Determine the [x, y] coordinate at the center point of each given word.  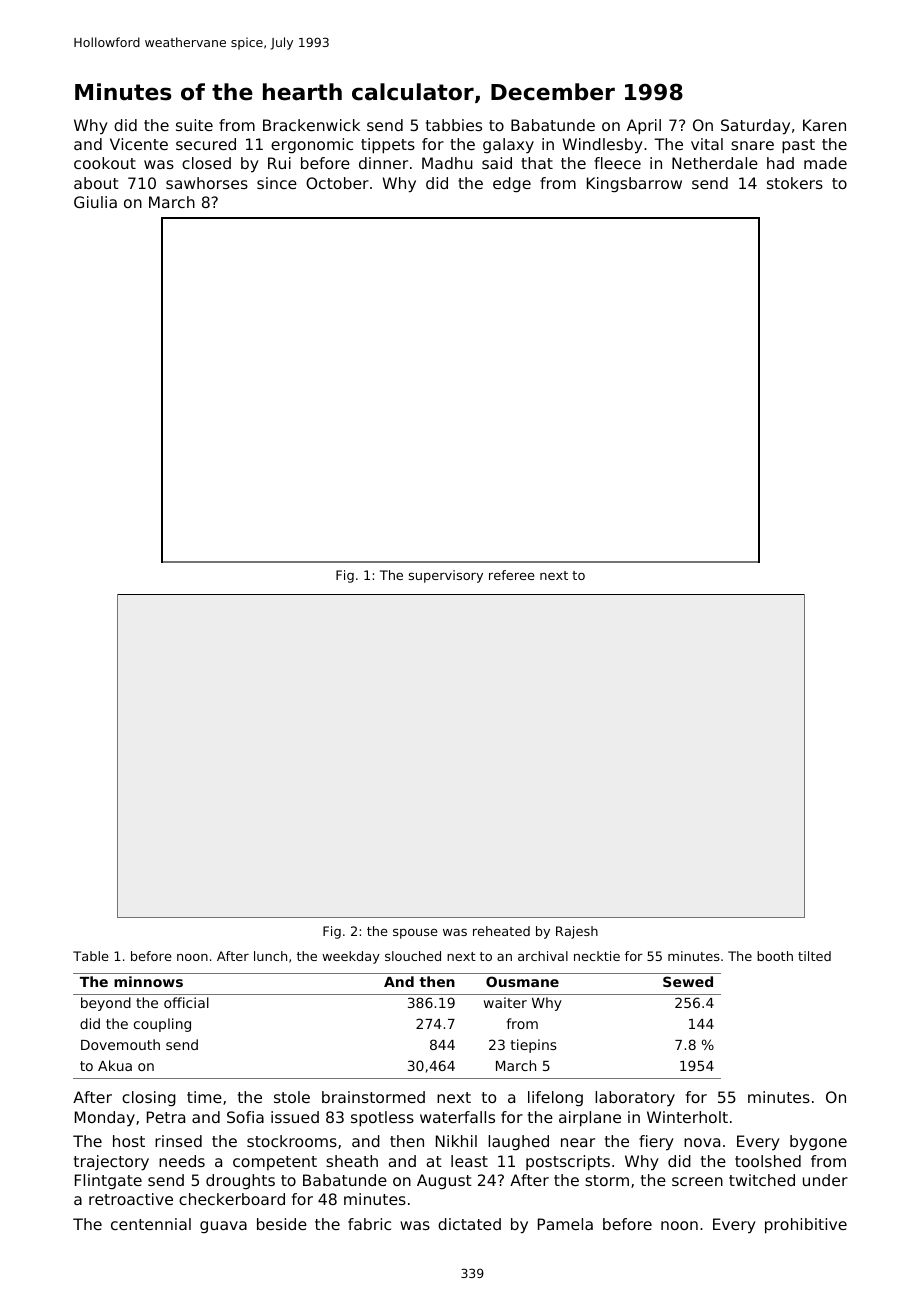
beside [282, 1224]
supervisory [446, 576]
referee [511, 575]
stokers [795, 183]
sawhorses [207, 183]
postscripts [568, 1163]
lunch [270, 956]
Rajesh [577, 932]
